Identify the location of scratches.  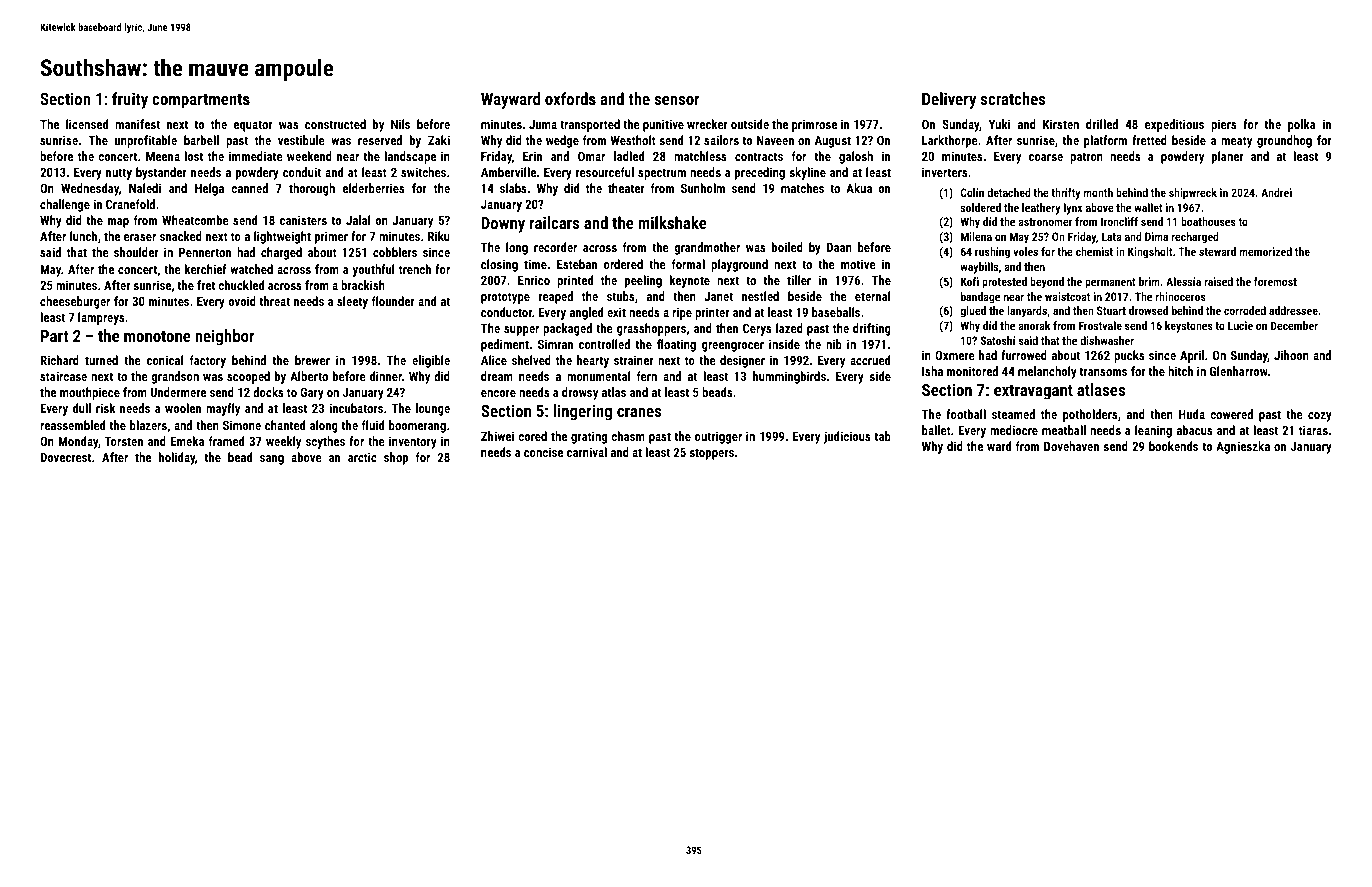
(1013, 98).
